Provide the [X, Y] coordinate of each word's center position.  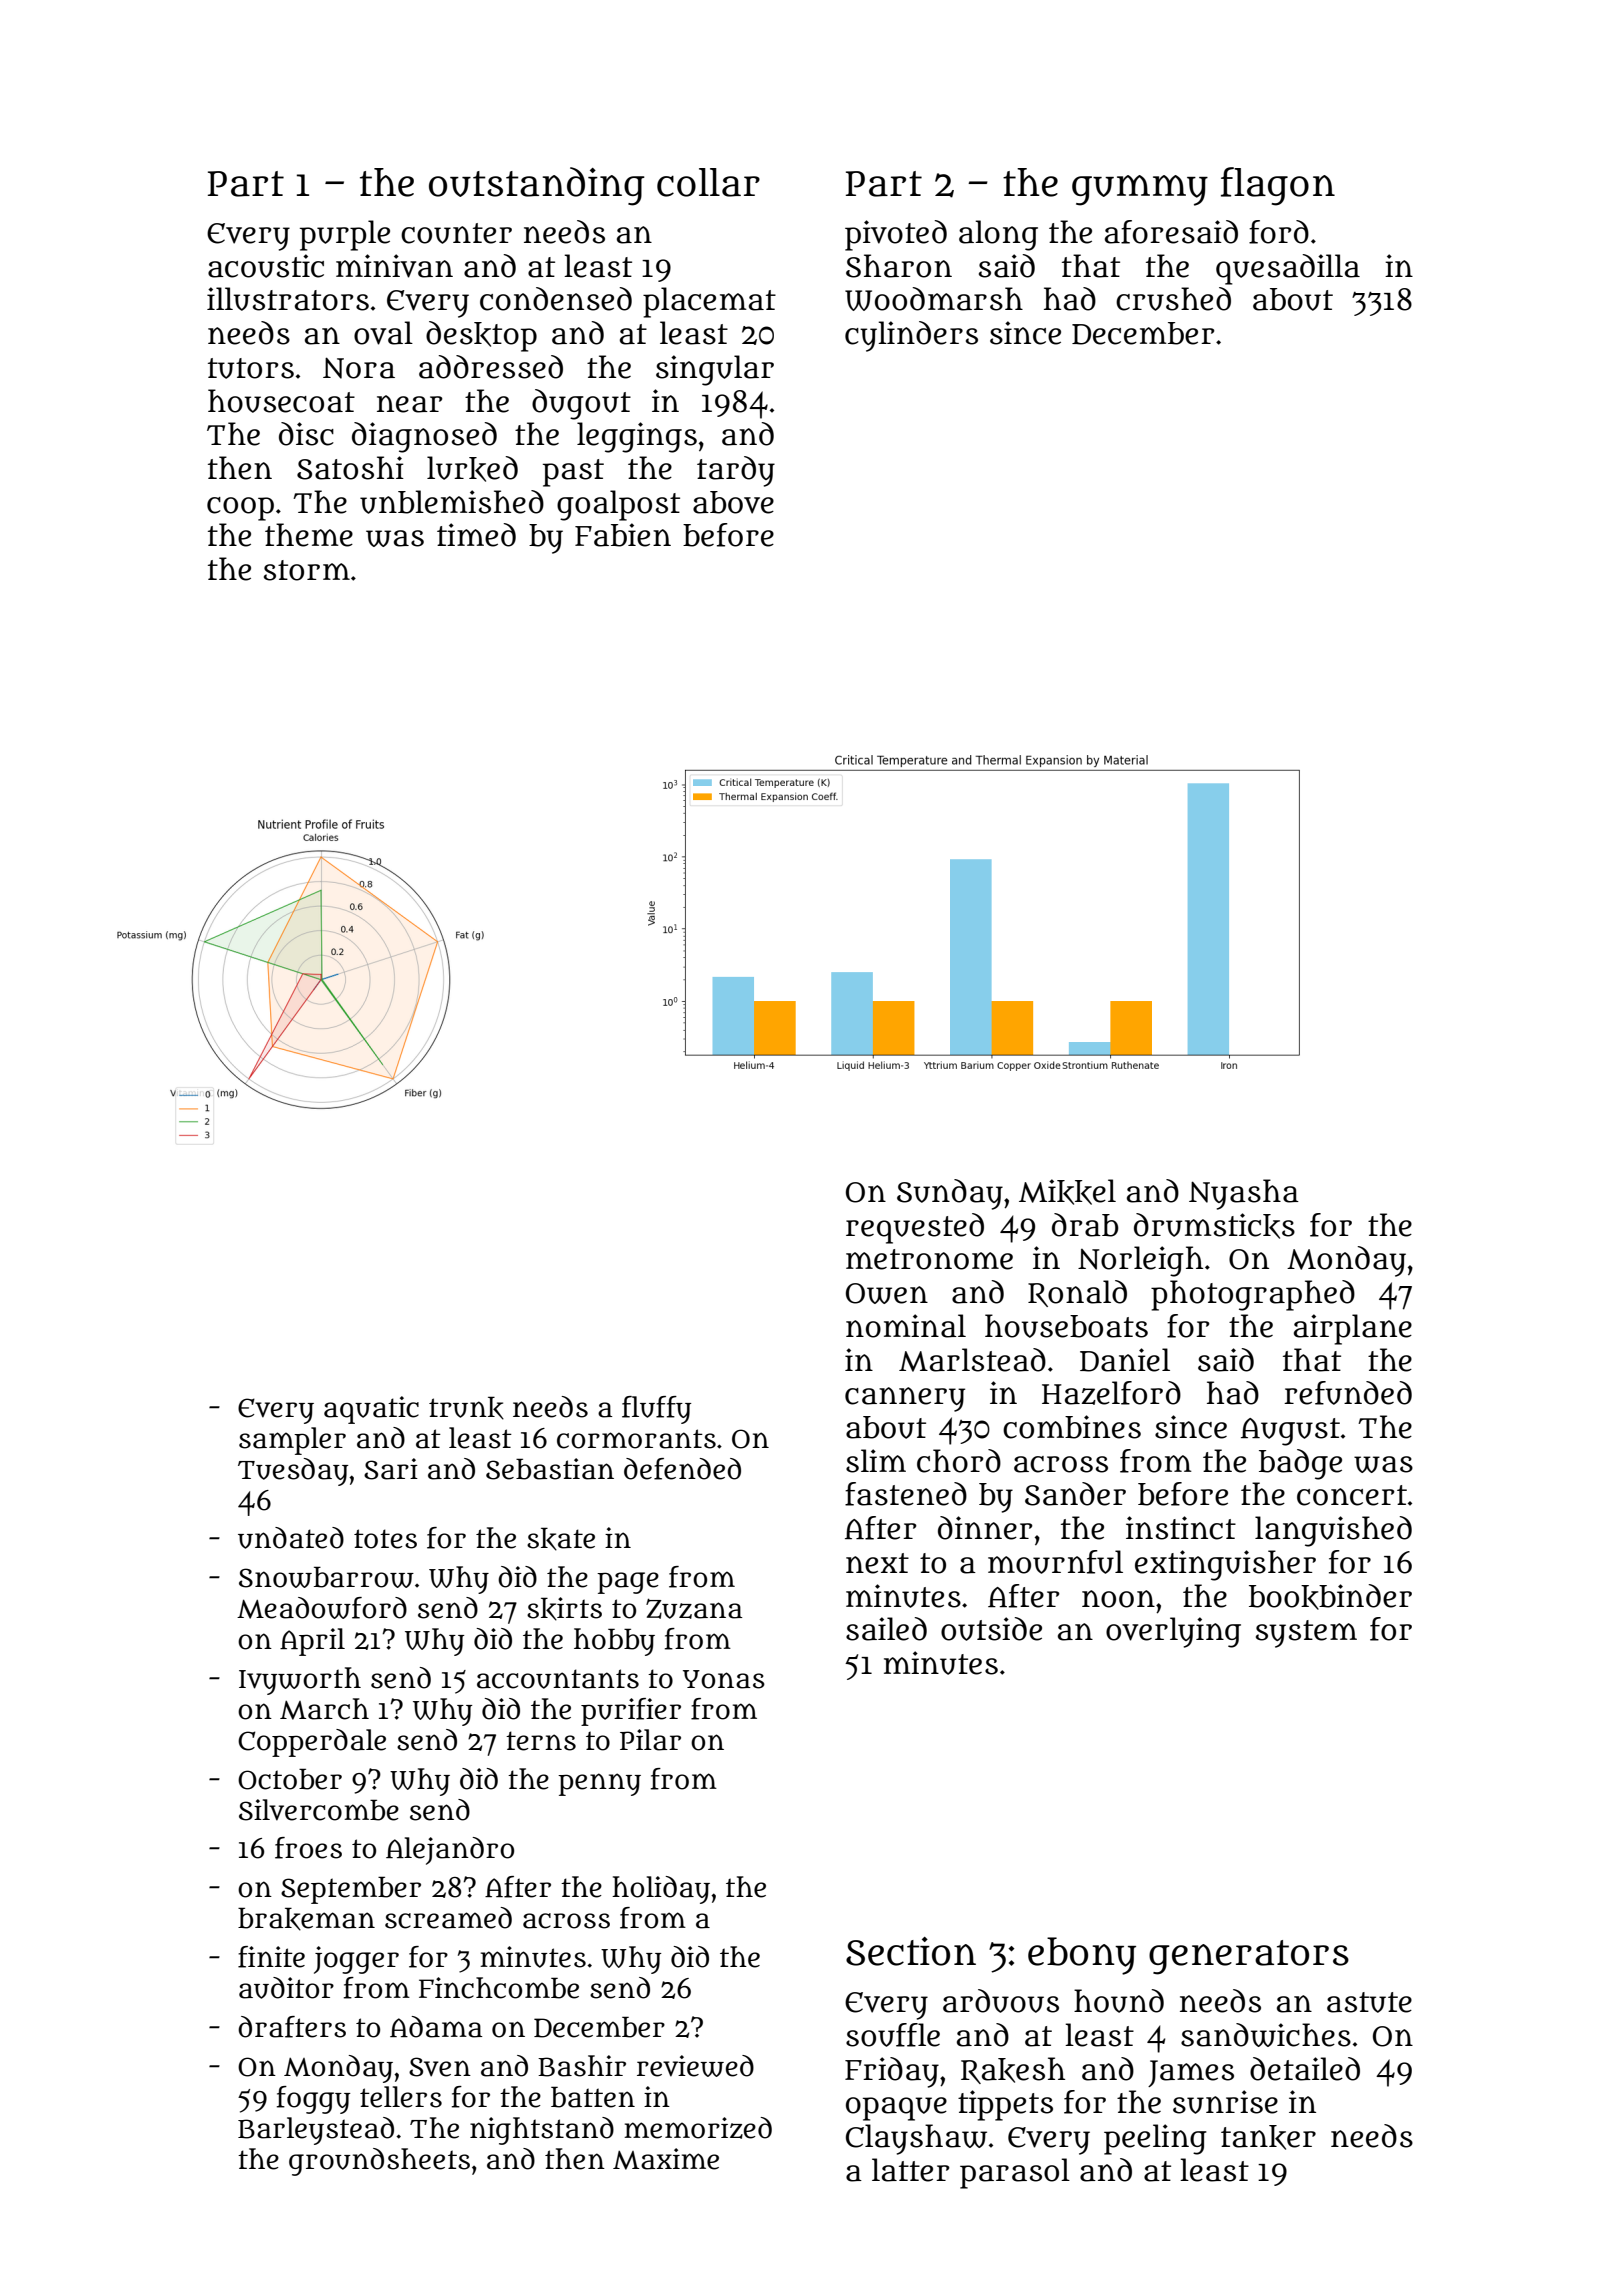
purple [345, 235]
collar [708, 182]
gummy [1140, 190]
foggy [313, 2100]
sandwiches [1266, 2035]
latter [911, 2170]
